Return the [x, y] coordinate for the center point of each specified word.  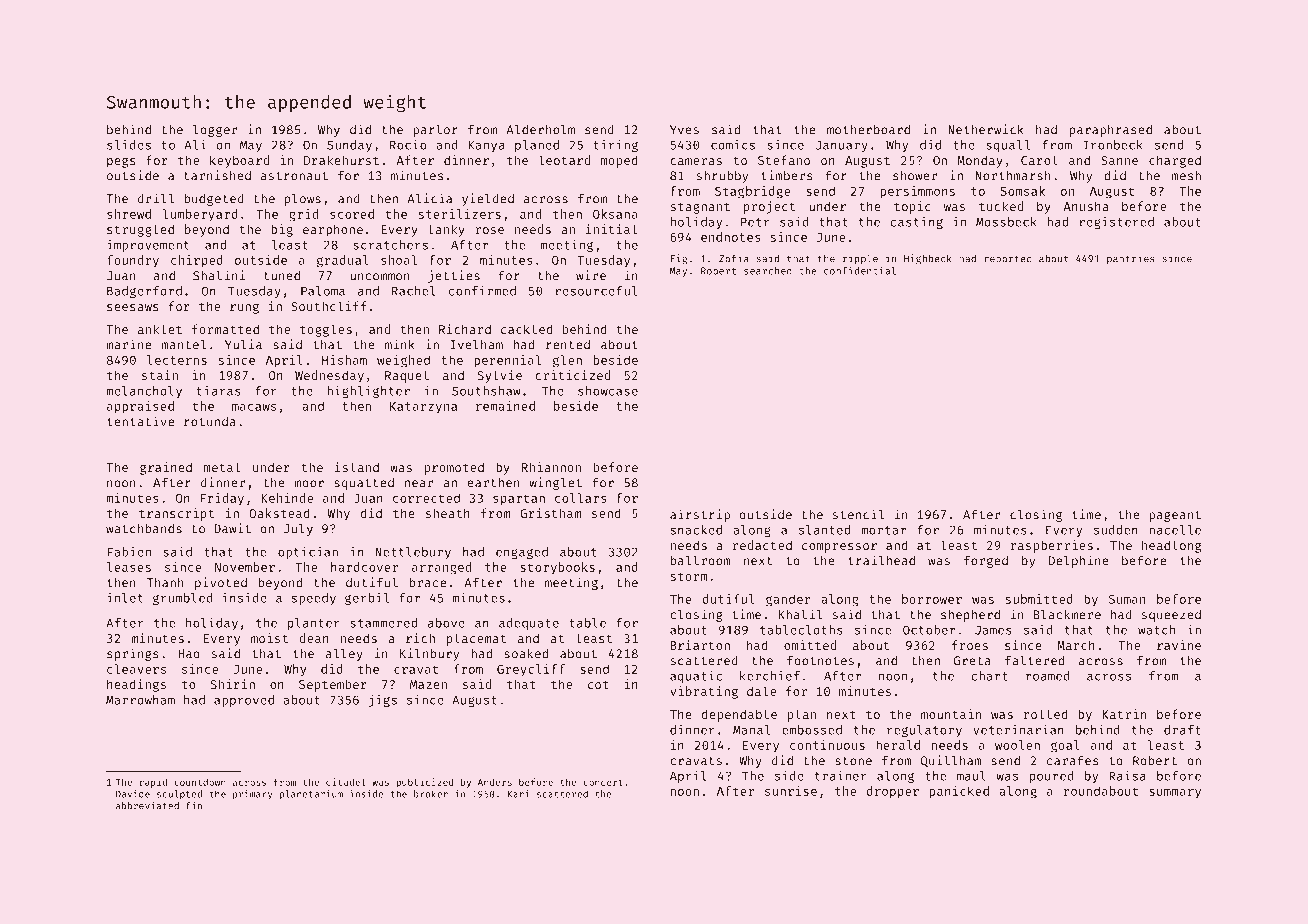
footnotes [820, 660]
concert [603, 782]
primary [252, 795]
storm [689, 576]
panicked [959, 792]
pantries [1131, 259]
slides [129, 145]
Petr [755, 222]
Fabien [129, 552]
